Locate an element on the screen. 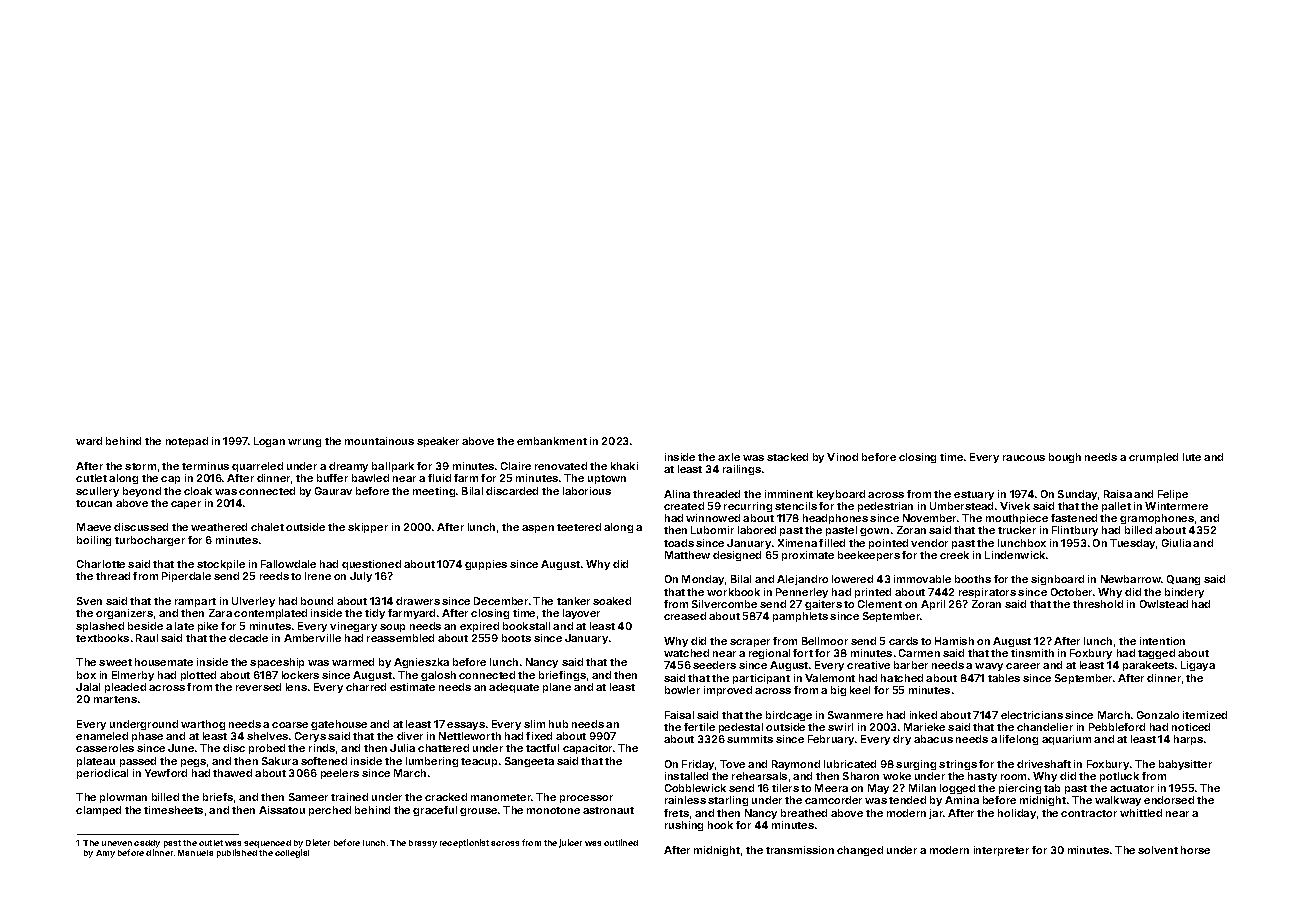 The height and width of the screenshot is (924, 1308). trucker is located at coordinates (1017, 530).
